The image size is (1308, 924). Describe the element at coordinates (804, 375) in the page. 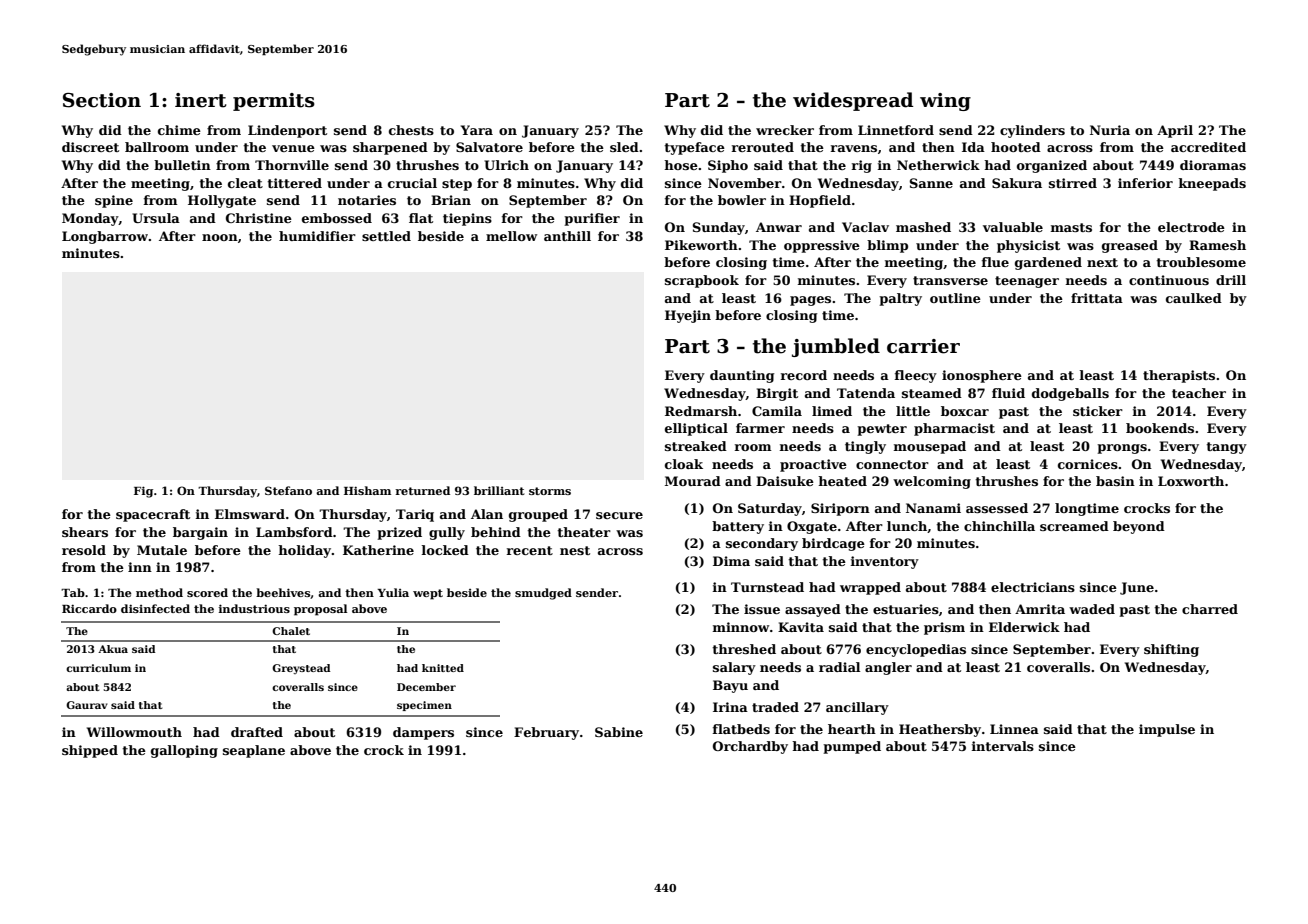

I see `record` at that location.
